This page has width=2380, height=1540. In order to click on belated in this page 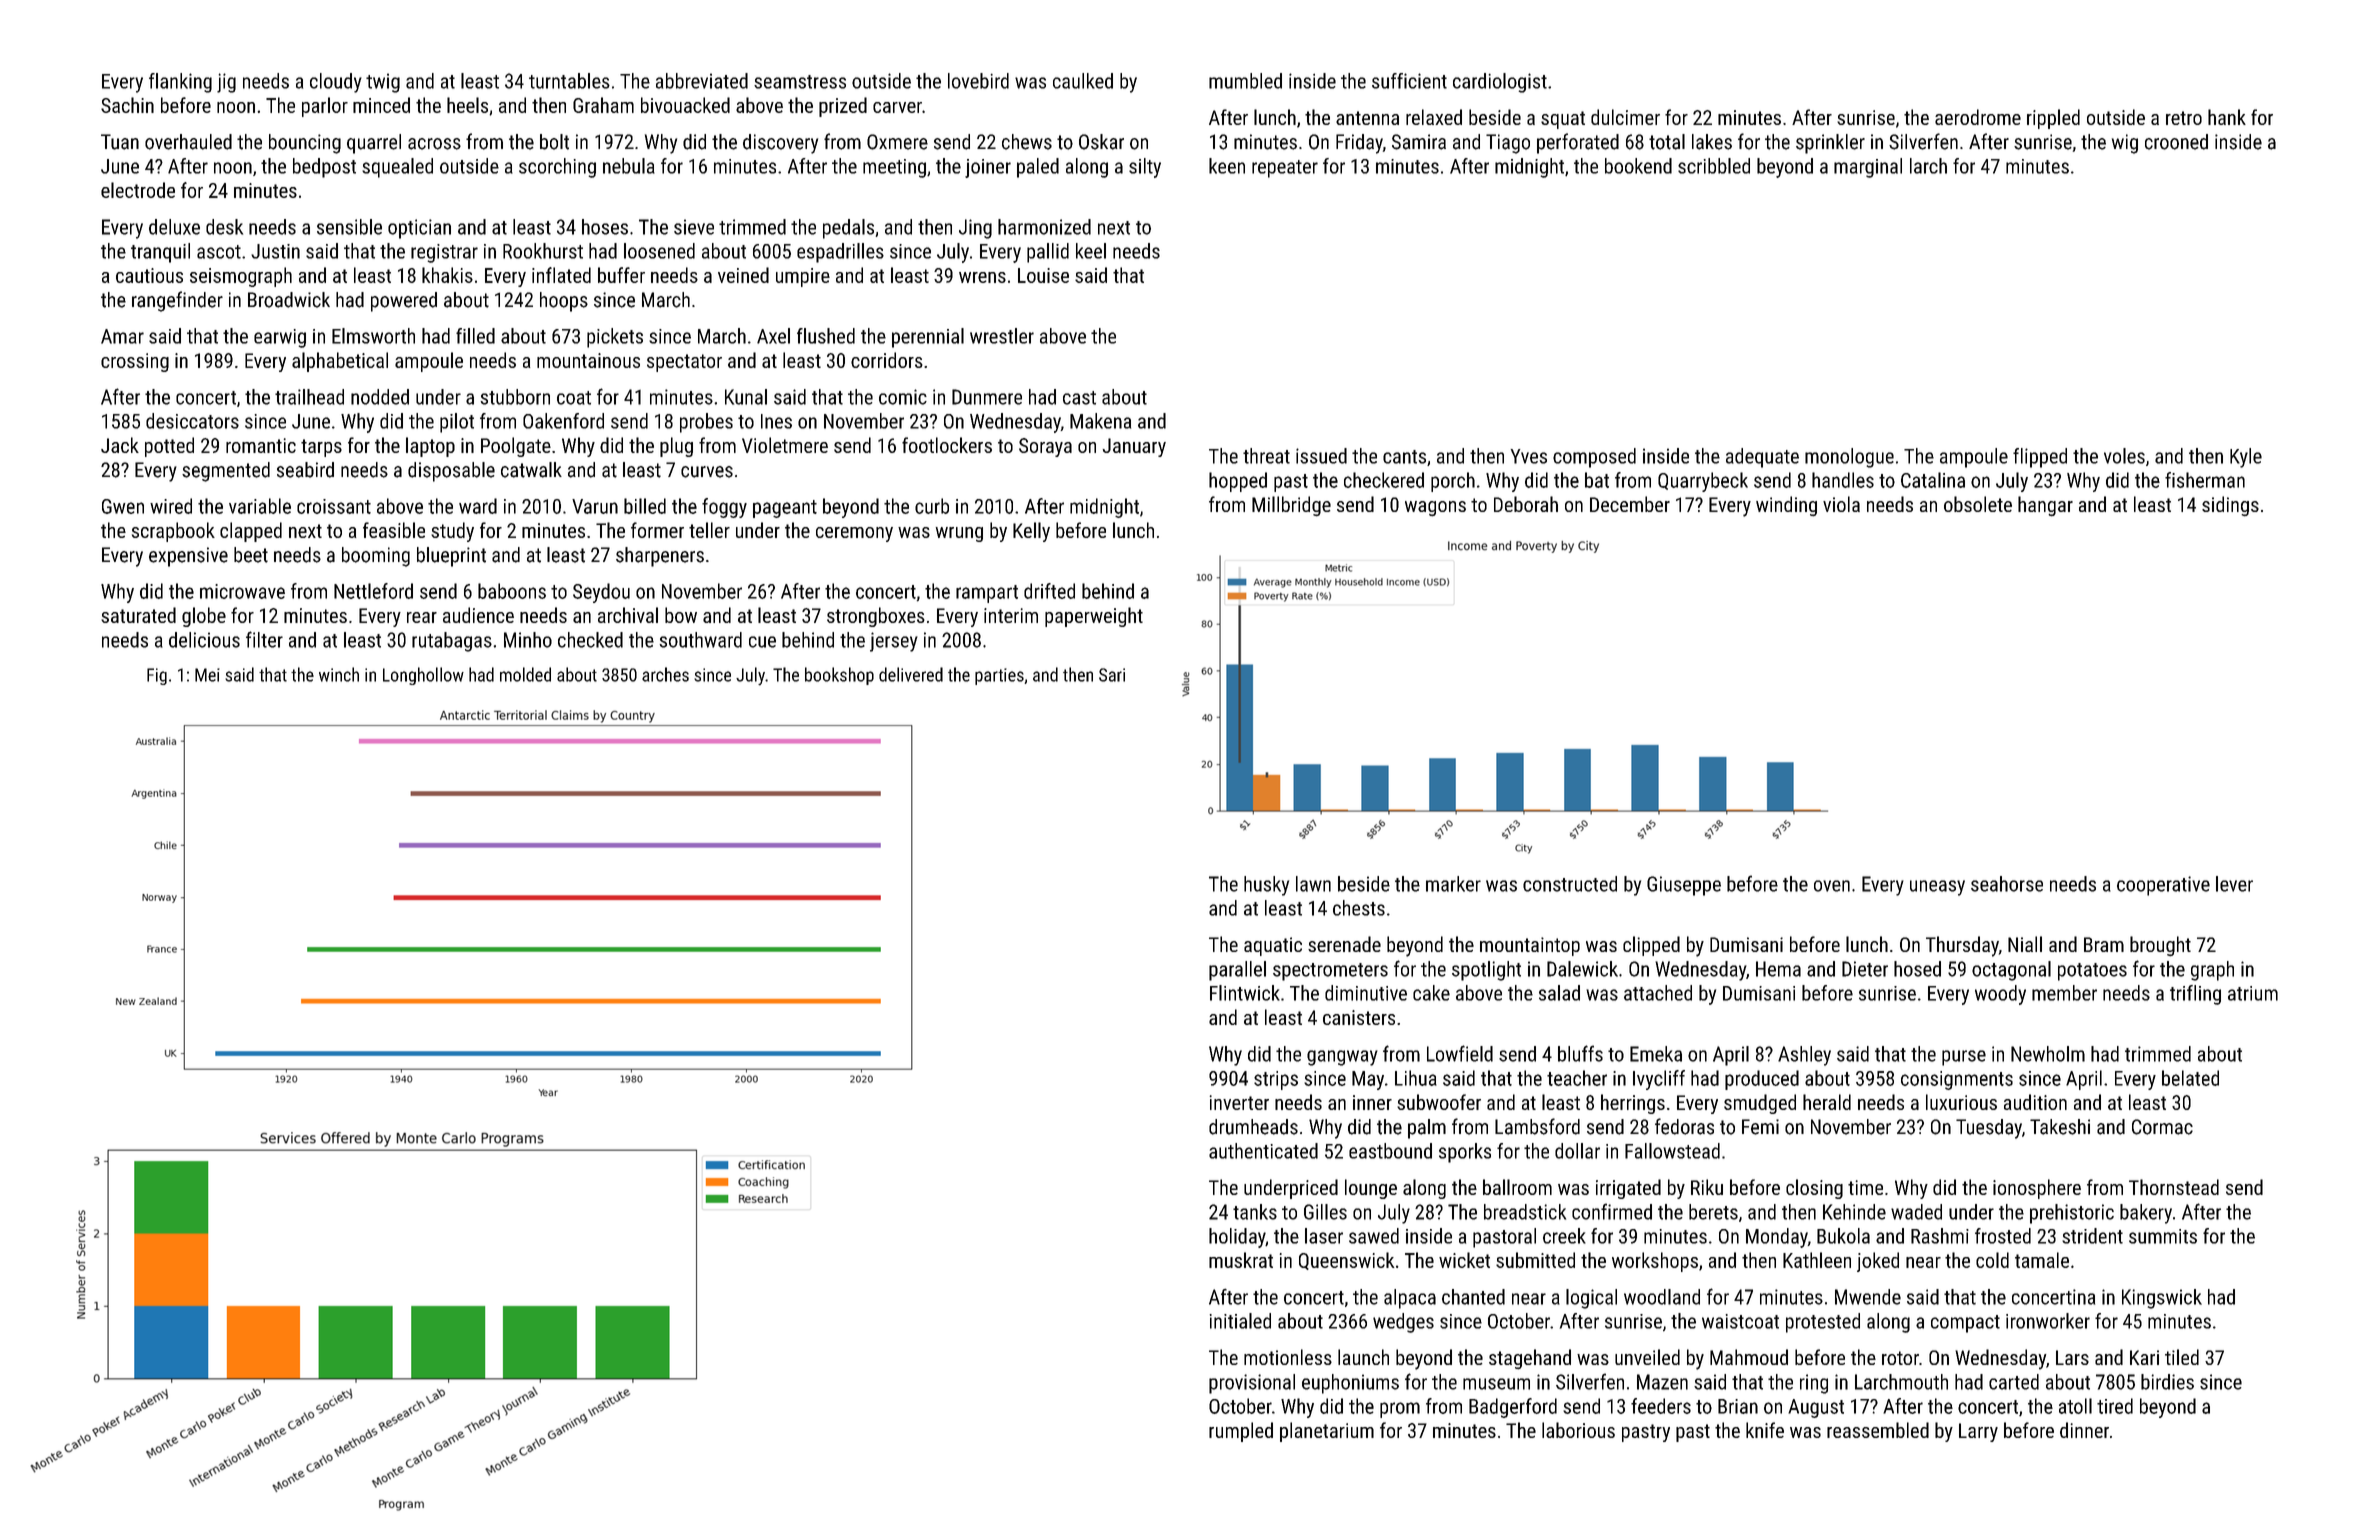, I will do `click(2190, 1078)`.
